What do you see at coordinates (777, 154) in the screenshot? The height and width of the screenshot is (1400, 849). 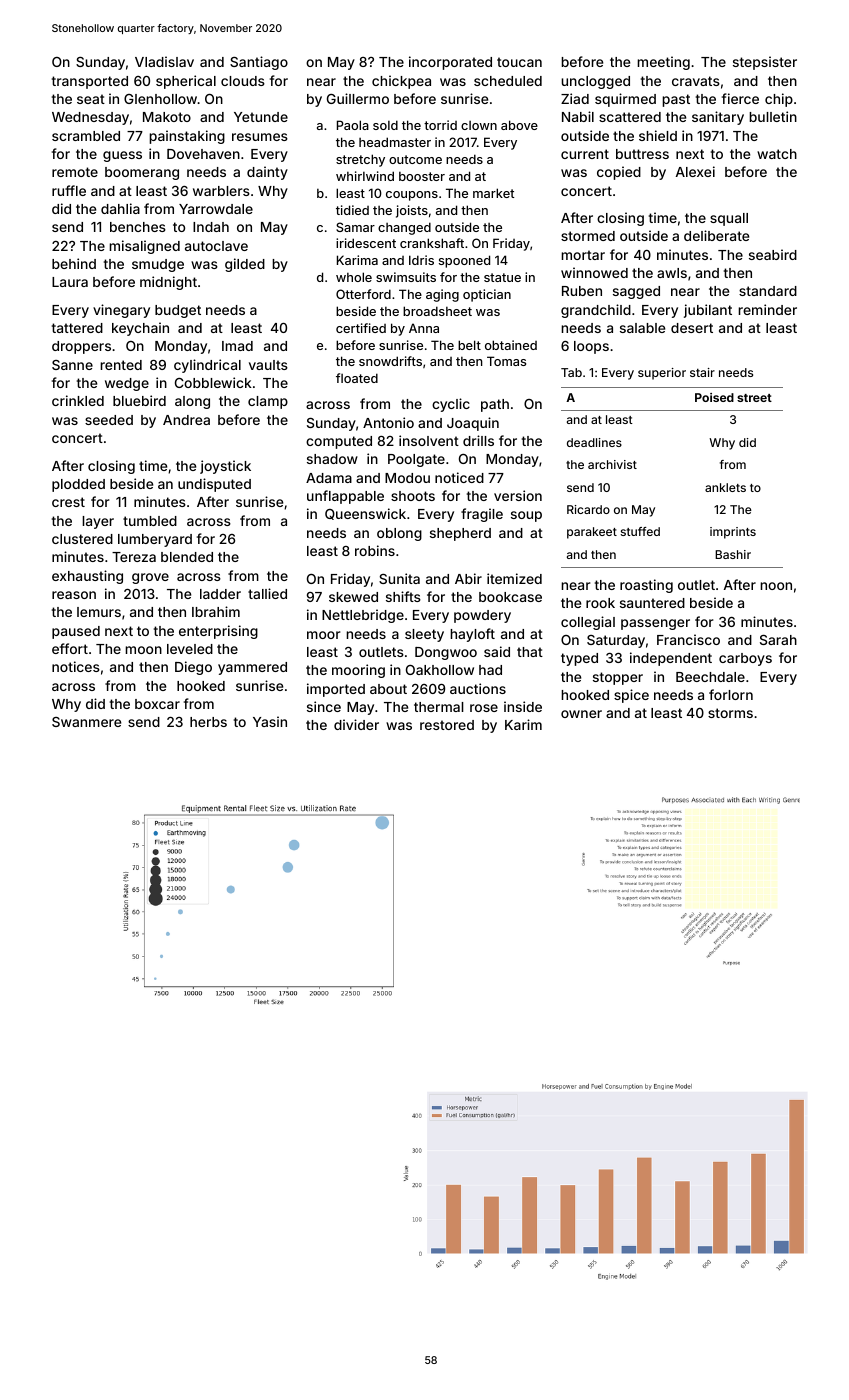 I see `watch` at bounding box center [777, 154].
